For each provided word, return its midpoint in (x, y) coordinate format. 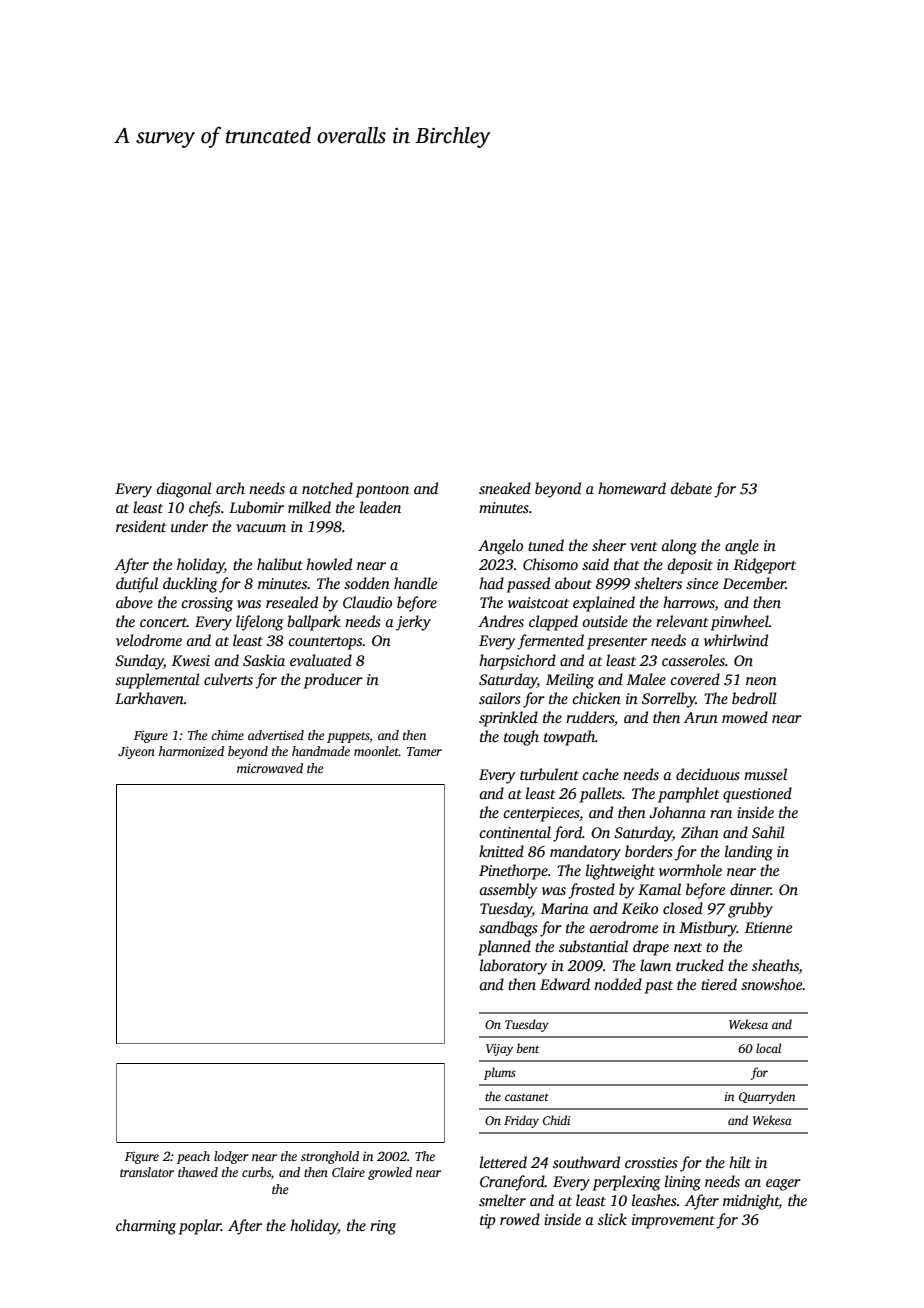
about (573, 583)
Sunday (139, 662)
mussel (765, 774)
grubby (750, 910)
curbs (256, 1172)
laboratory (513, 967)
